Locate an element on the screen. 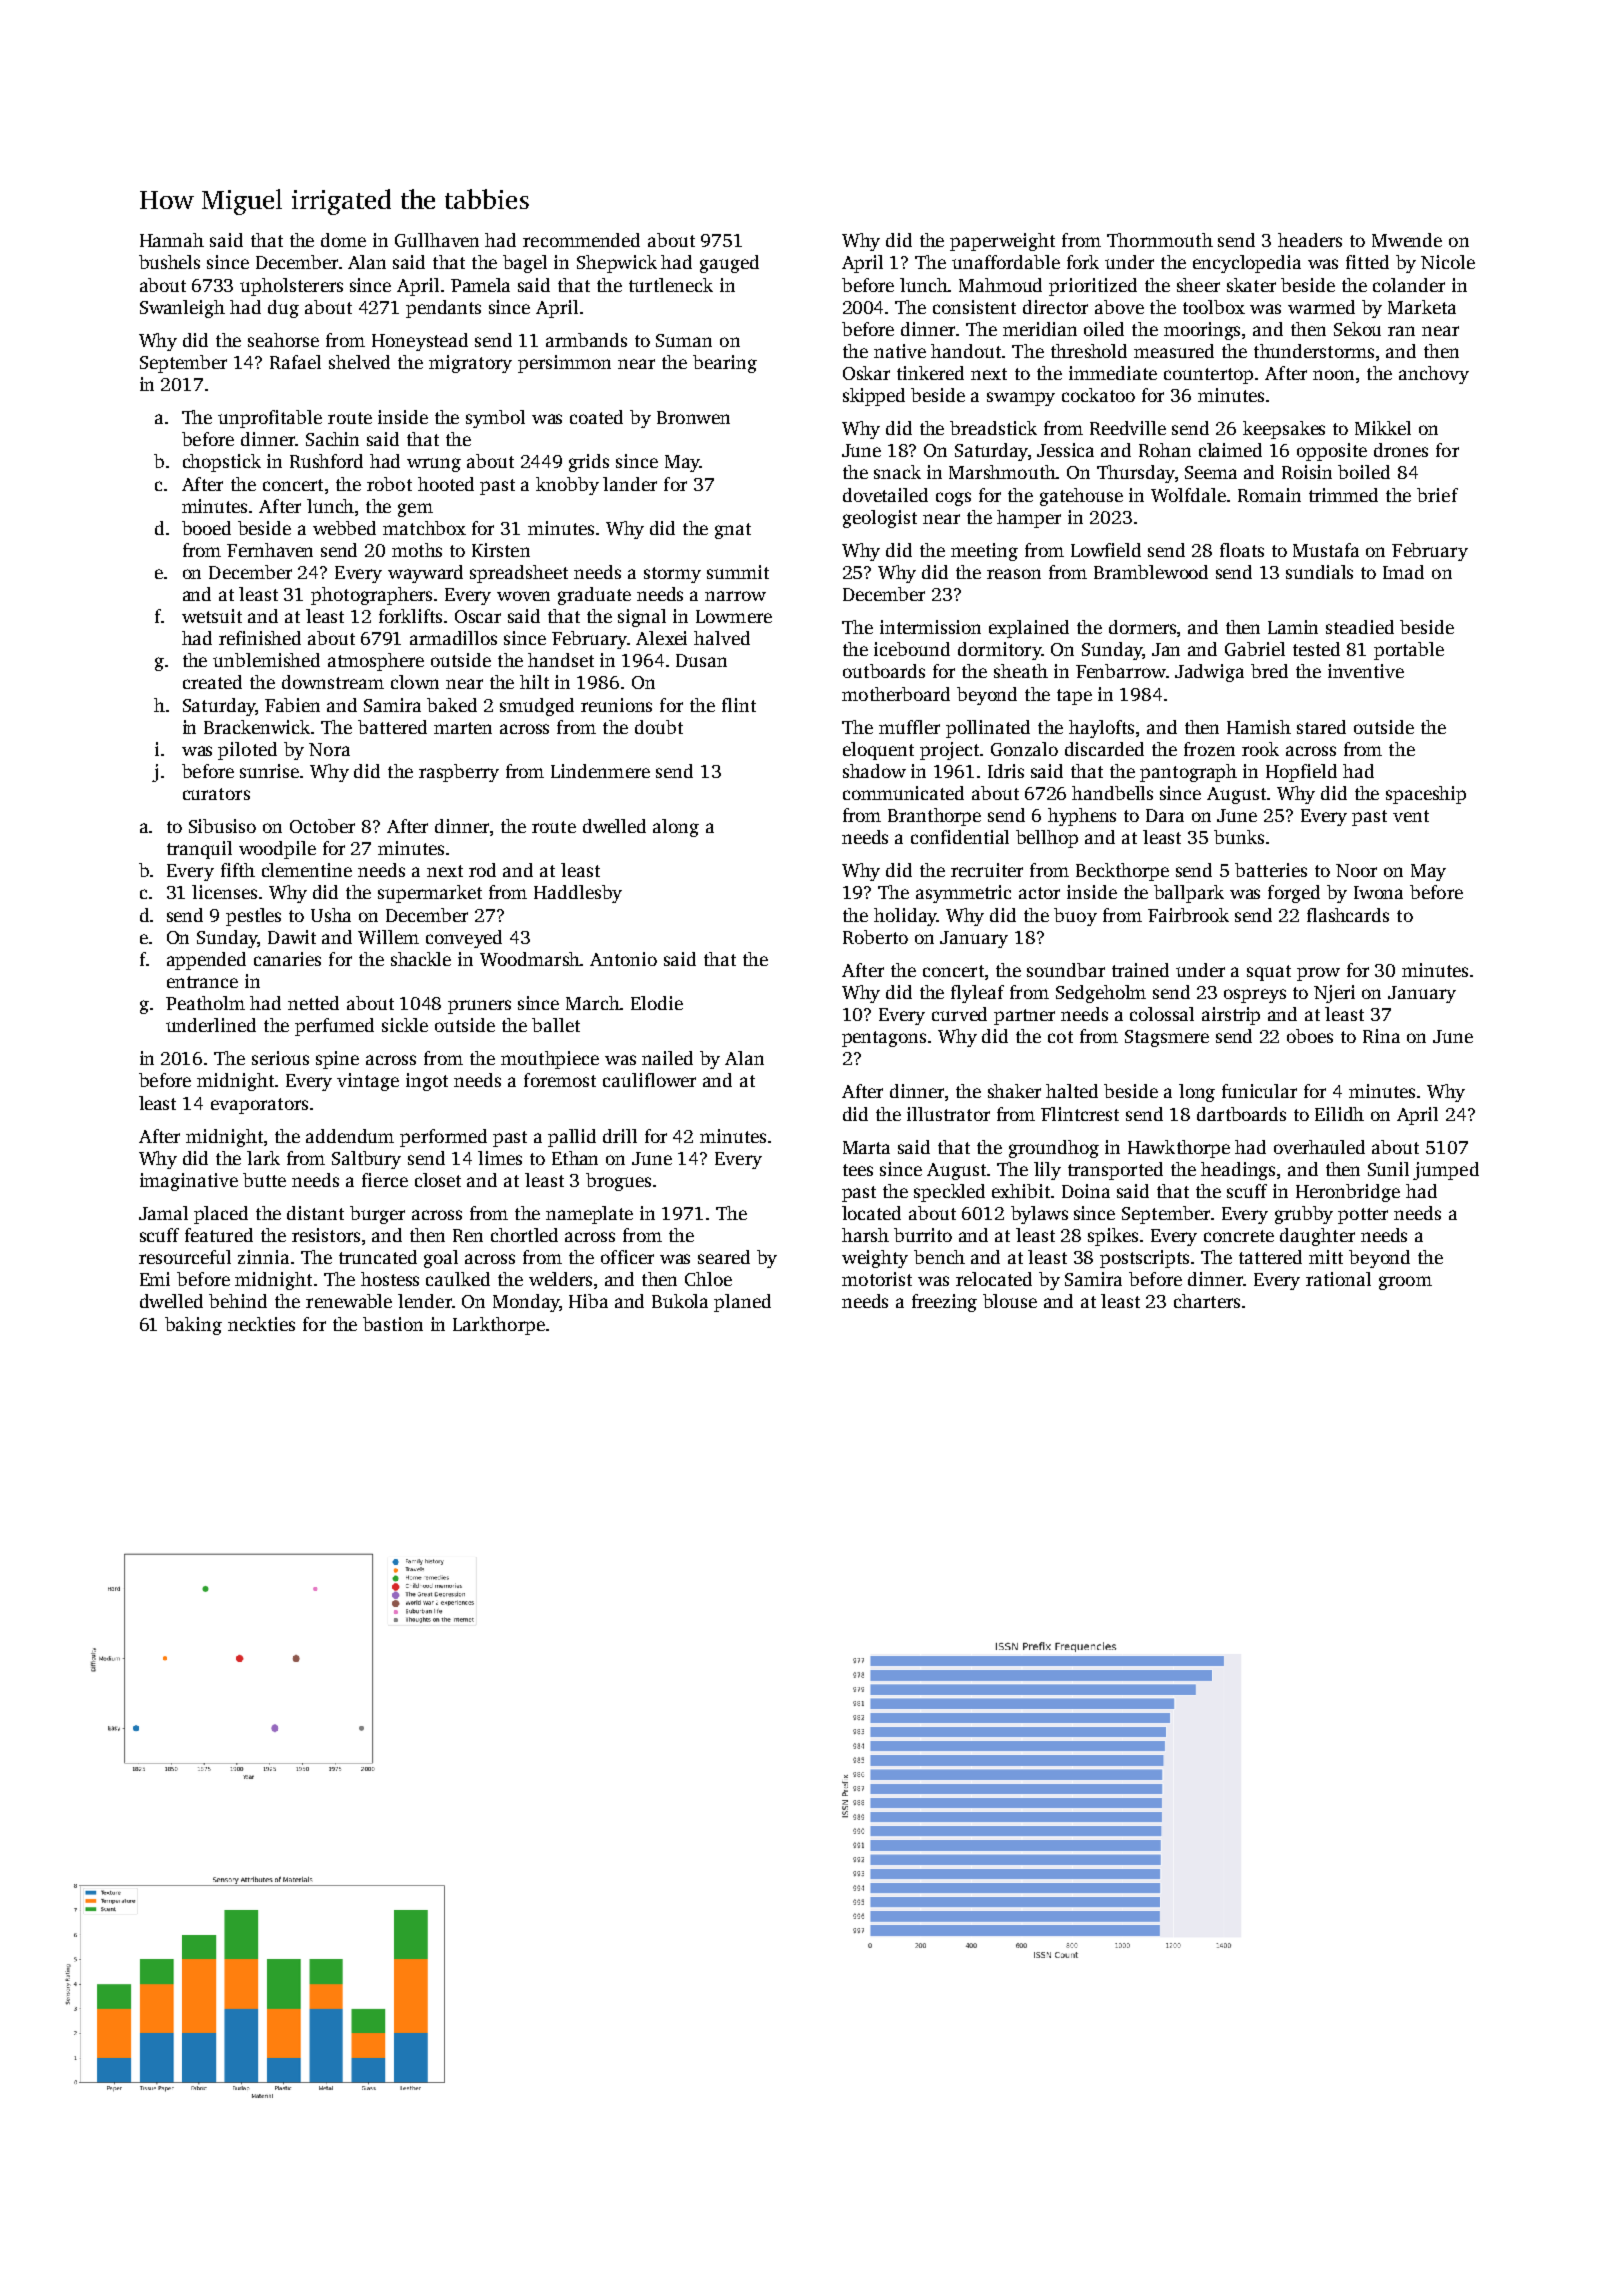 The width and height of the screenshot is (1620, 2292). Rina is located at coordinates (1381, 1036).
